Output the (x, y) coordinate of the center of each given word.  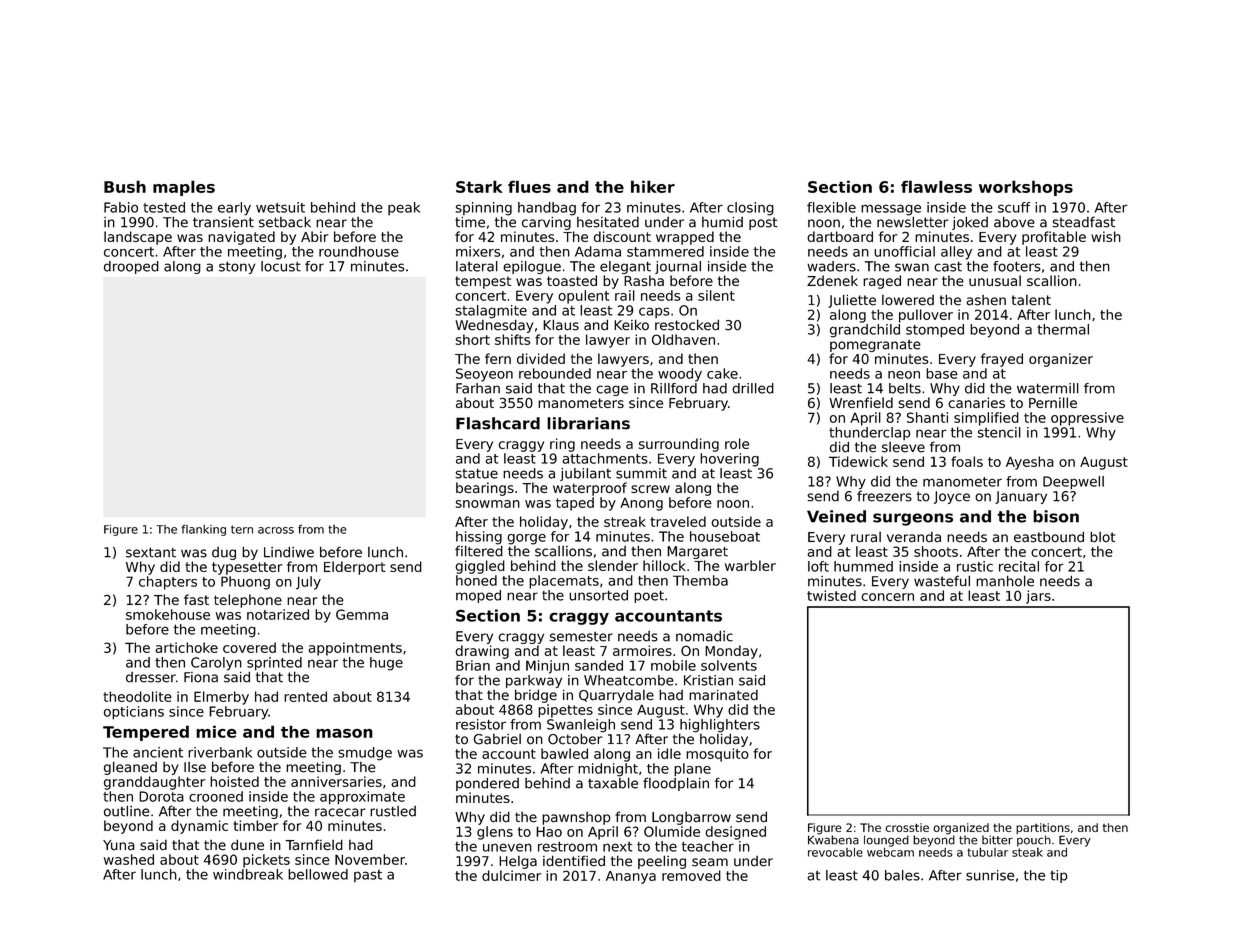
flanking (203, 530)
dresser (151, 677)
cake (722, 373)
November (370, 859)
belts (905, 388)
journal (678, 267)
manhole (1005, 581)
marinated (723, 695)
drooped (131, 267)
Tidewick (858, 461)
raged (882, 282)
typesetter (247, 568)
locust (281, 266)
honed (476, 580)
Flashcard (498, 423)
